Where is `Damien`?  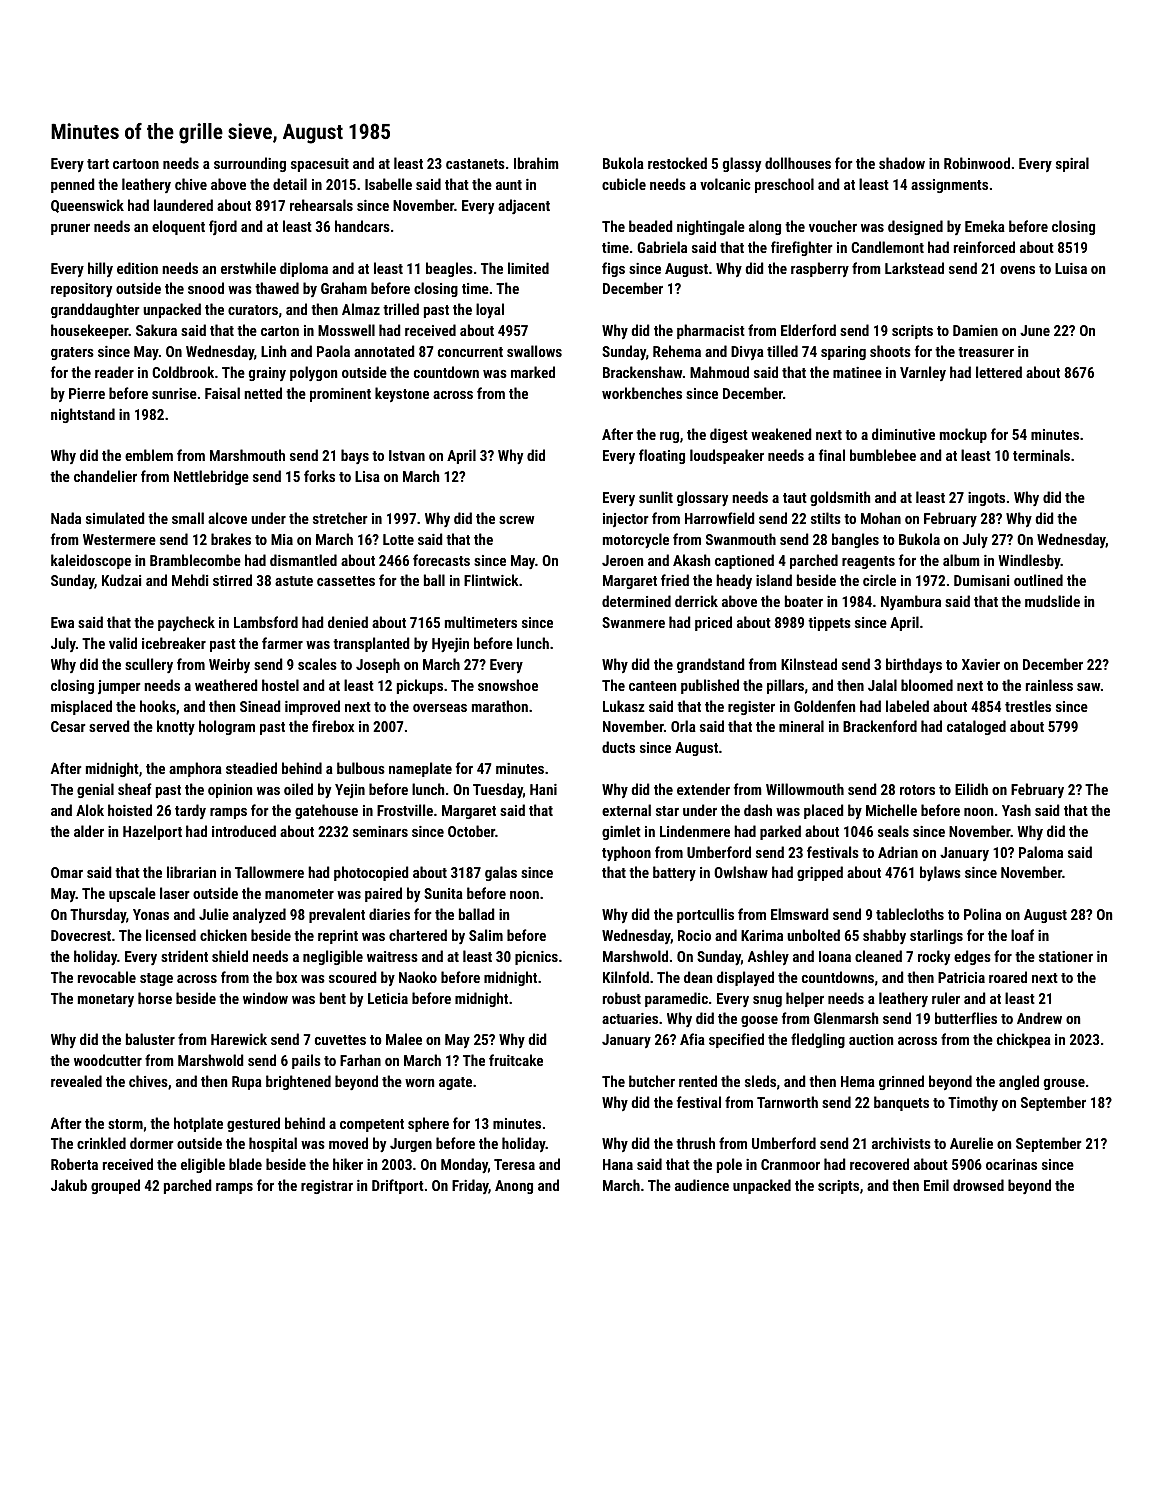
Damien is located at coordinates (975, 330).
